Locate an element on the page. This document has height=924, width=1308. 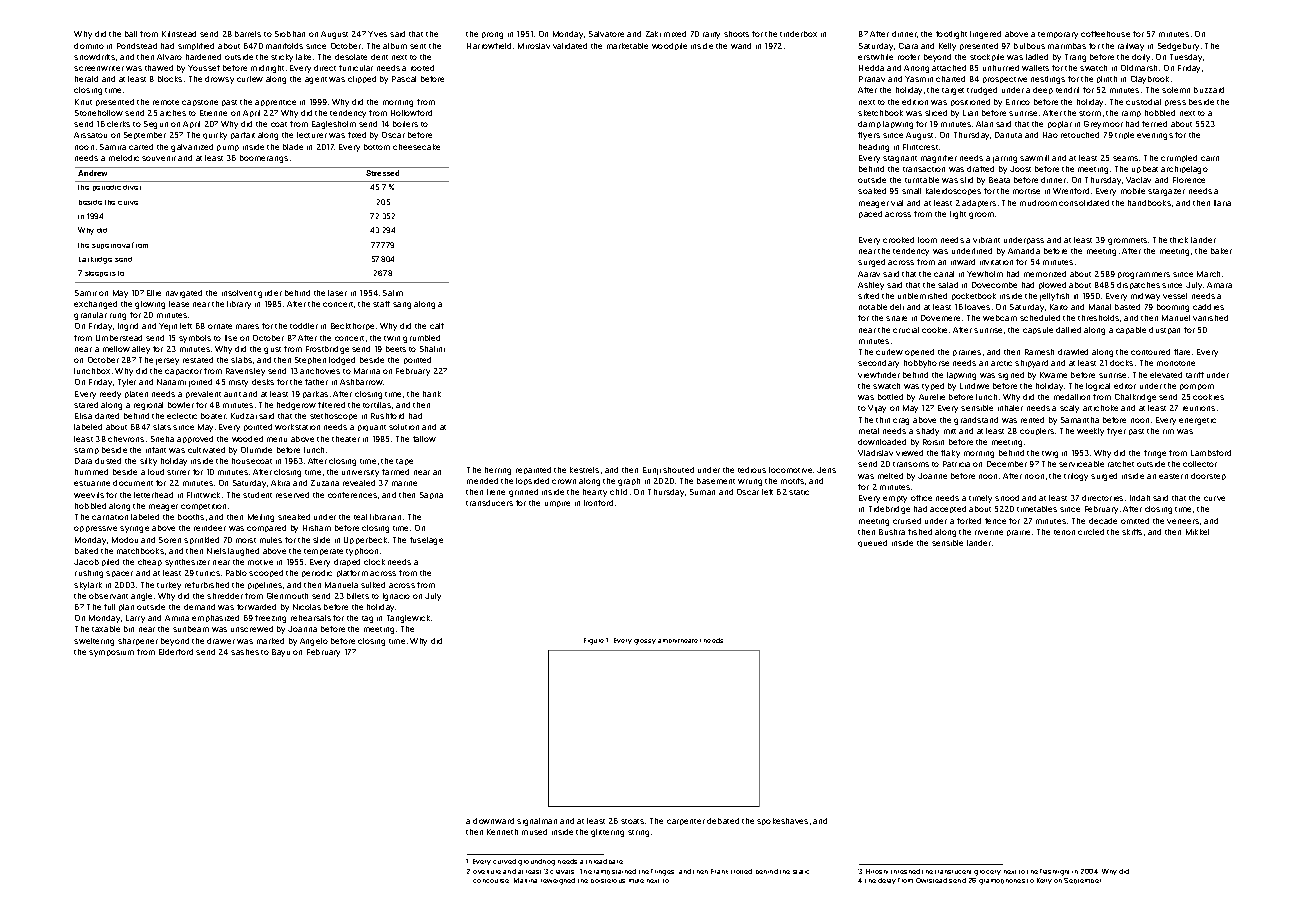
Siobhan is located at coordinates (290, 34).
